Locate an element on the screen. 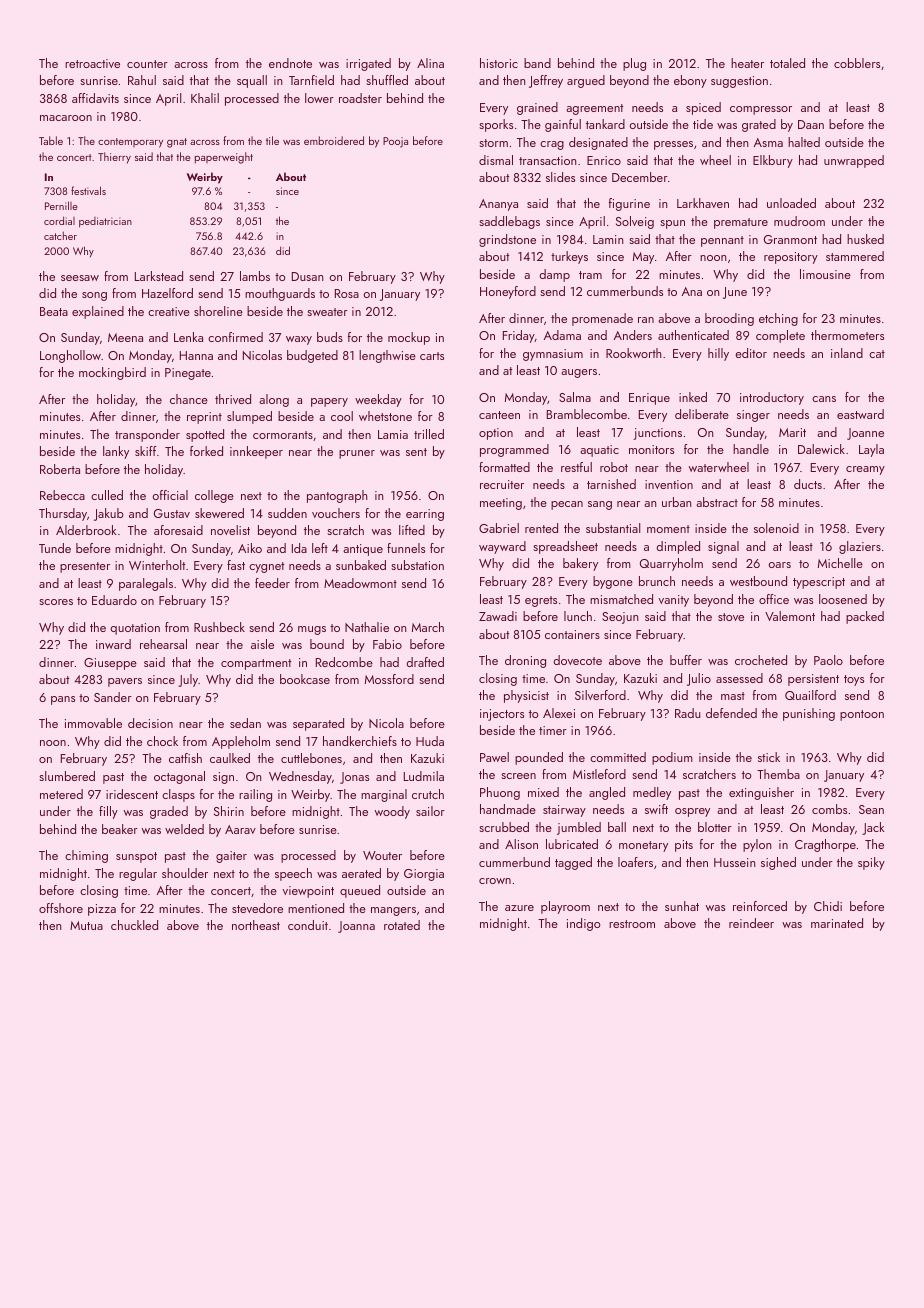 The width and height of the screenshot is (924, 1308). festivals is located at coordinates (88, 190).
